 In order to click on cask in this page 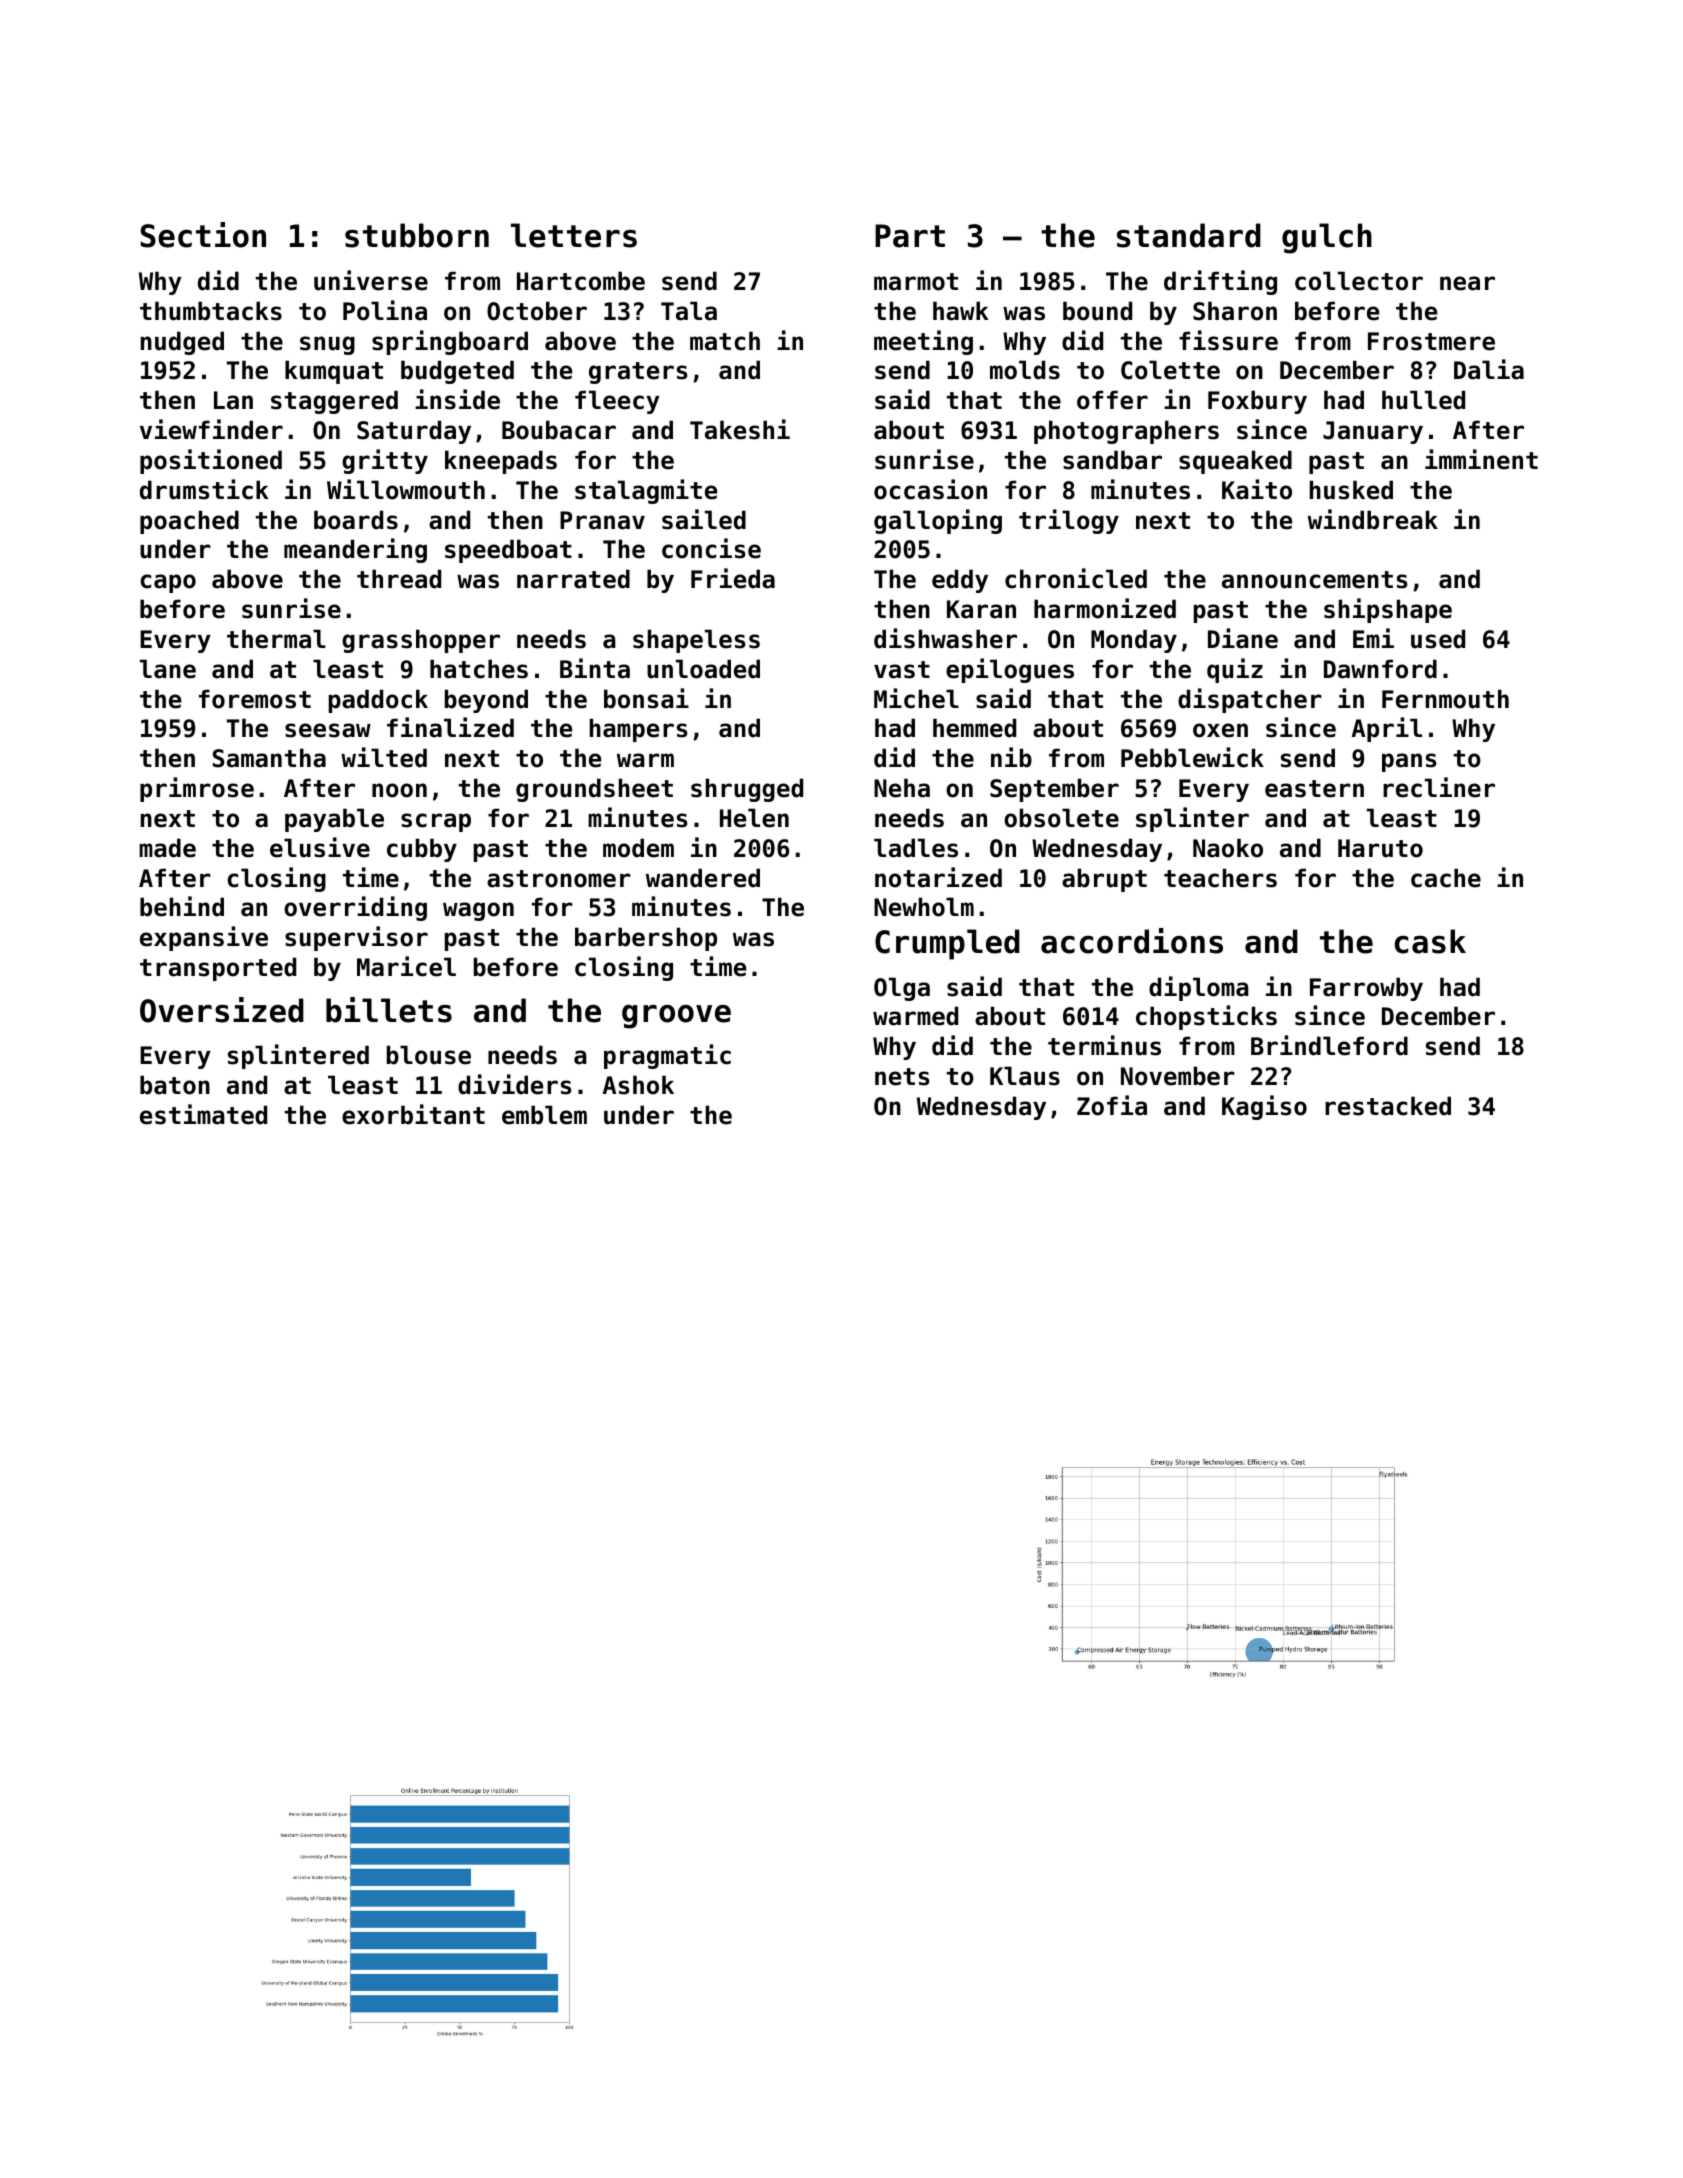, I will do `click(1430, 941)`.
